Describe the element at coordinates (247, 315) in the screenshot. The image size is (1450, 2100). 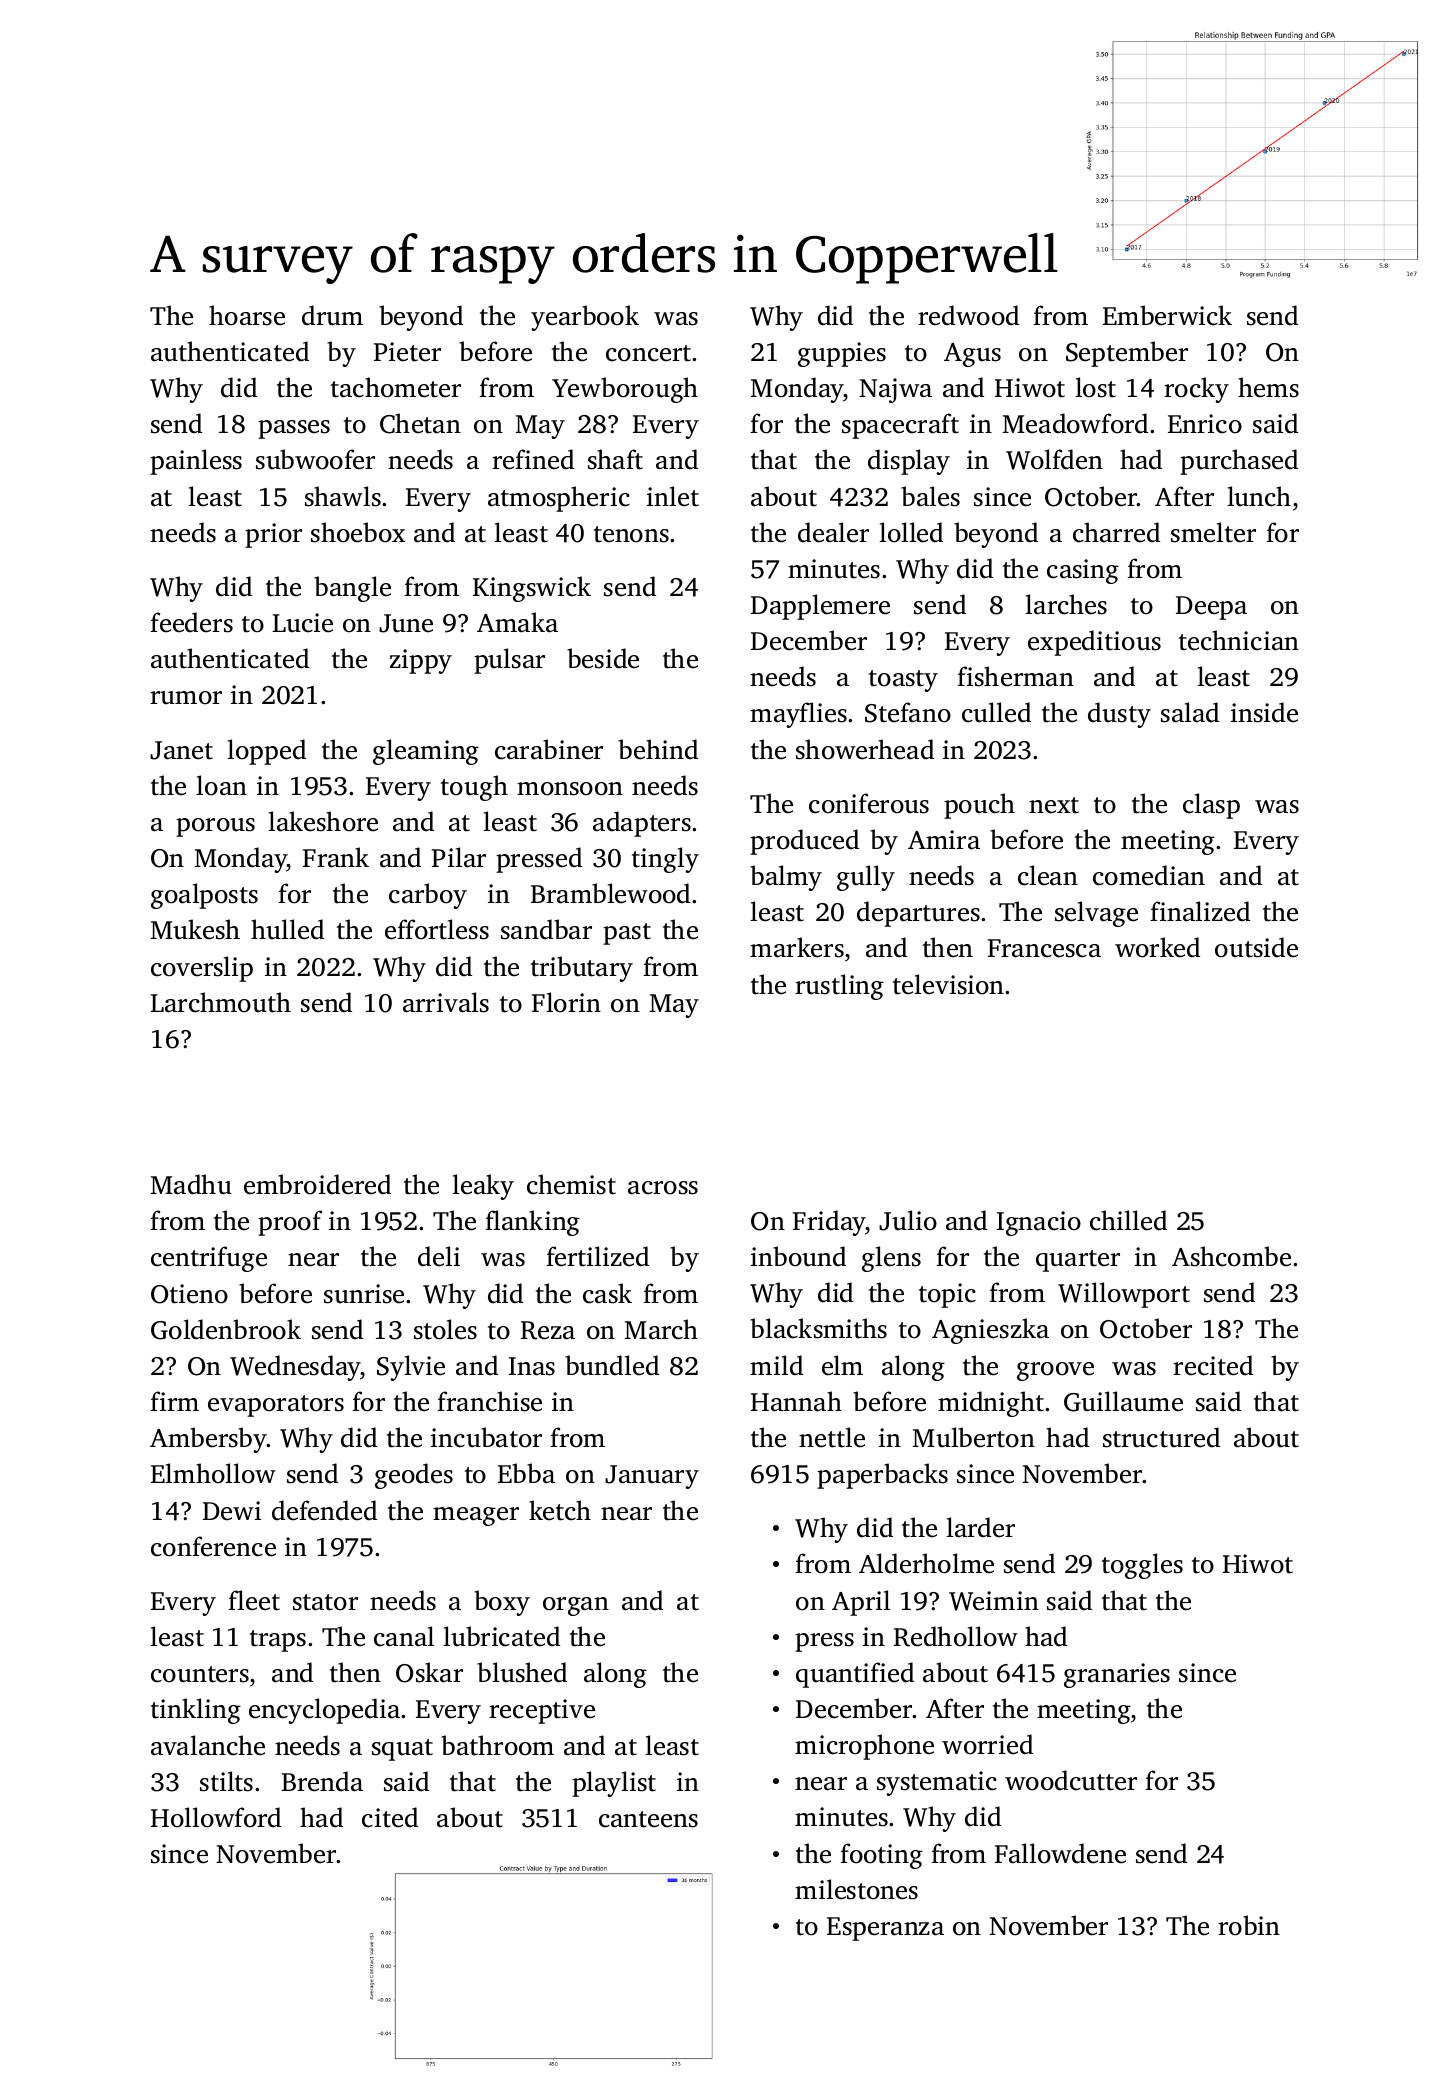
I see `hoarse` at that location.
